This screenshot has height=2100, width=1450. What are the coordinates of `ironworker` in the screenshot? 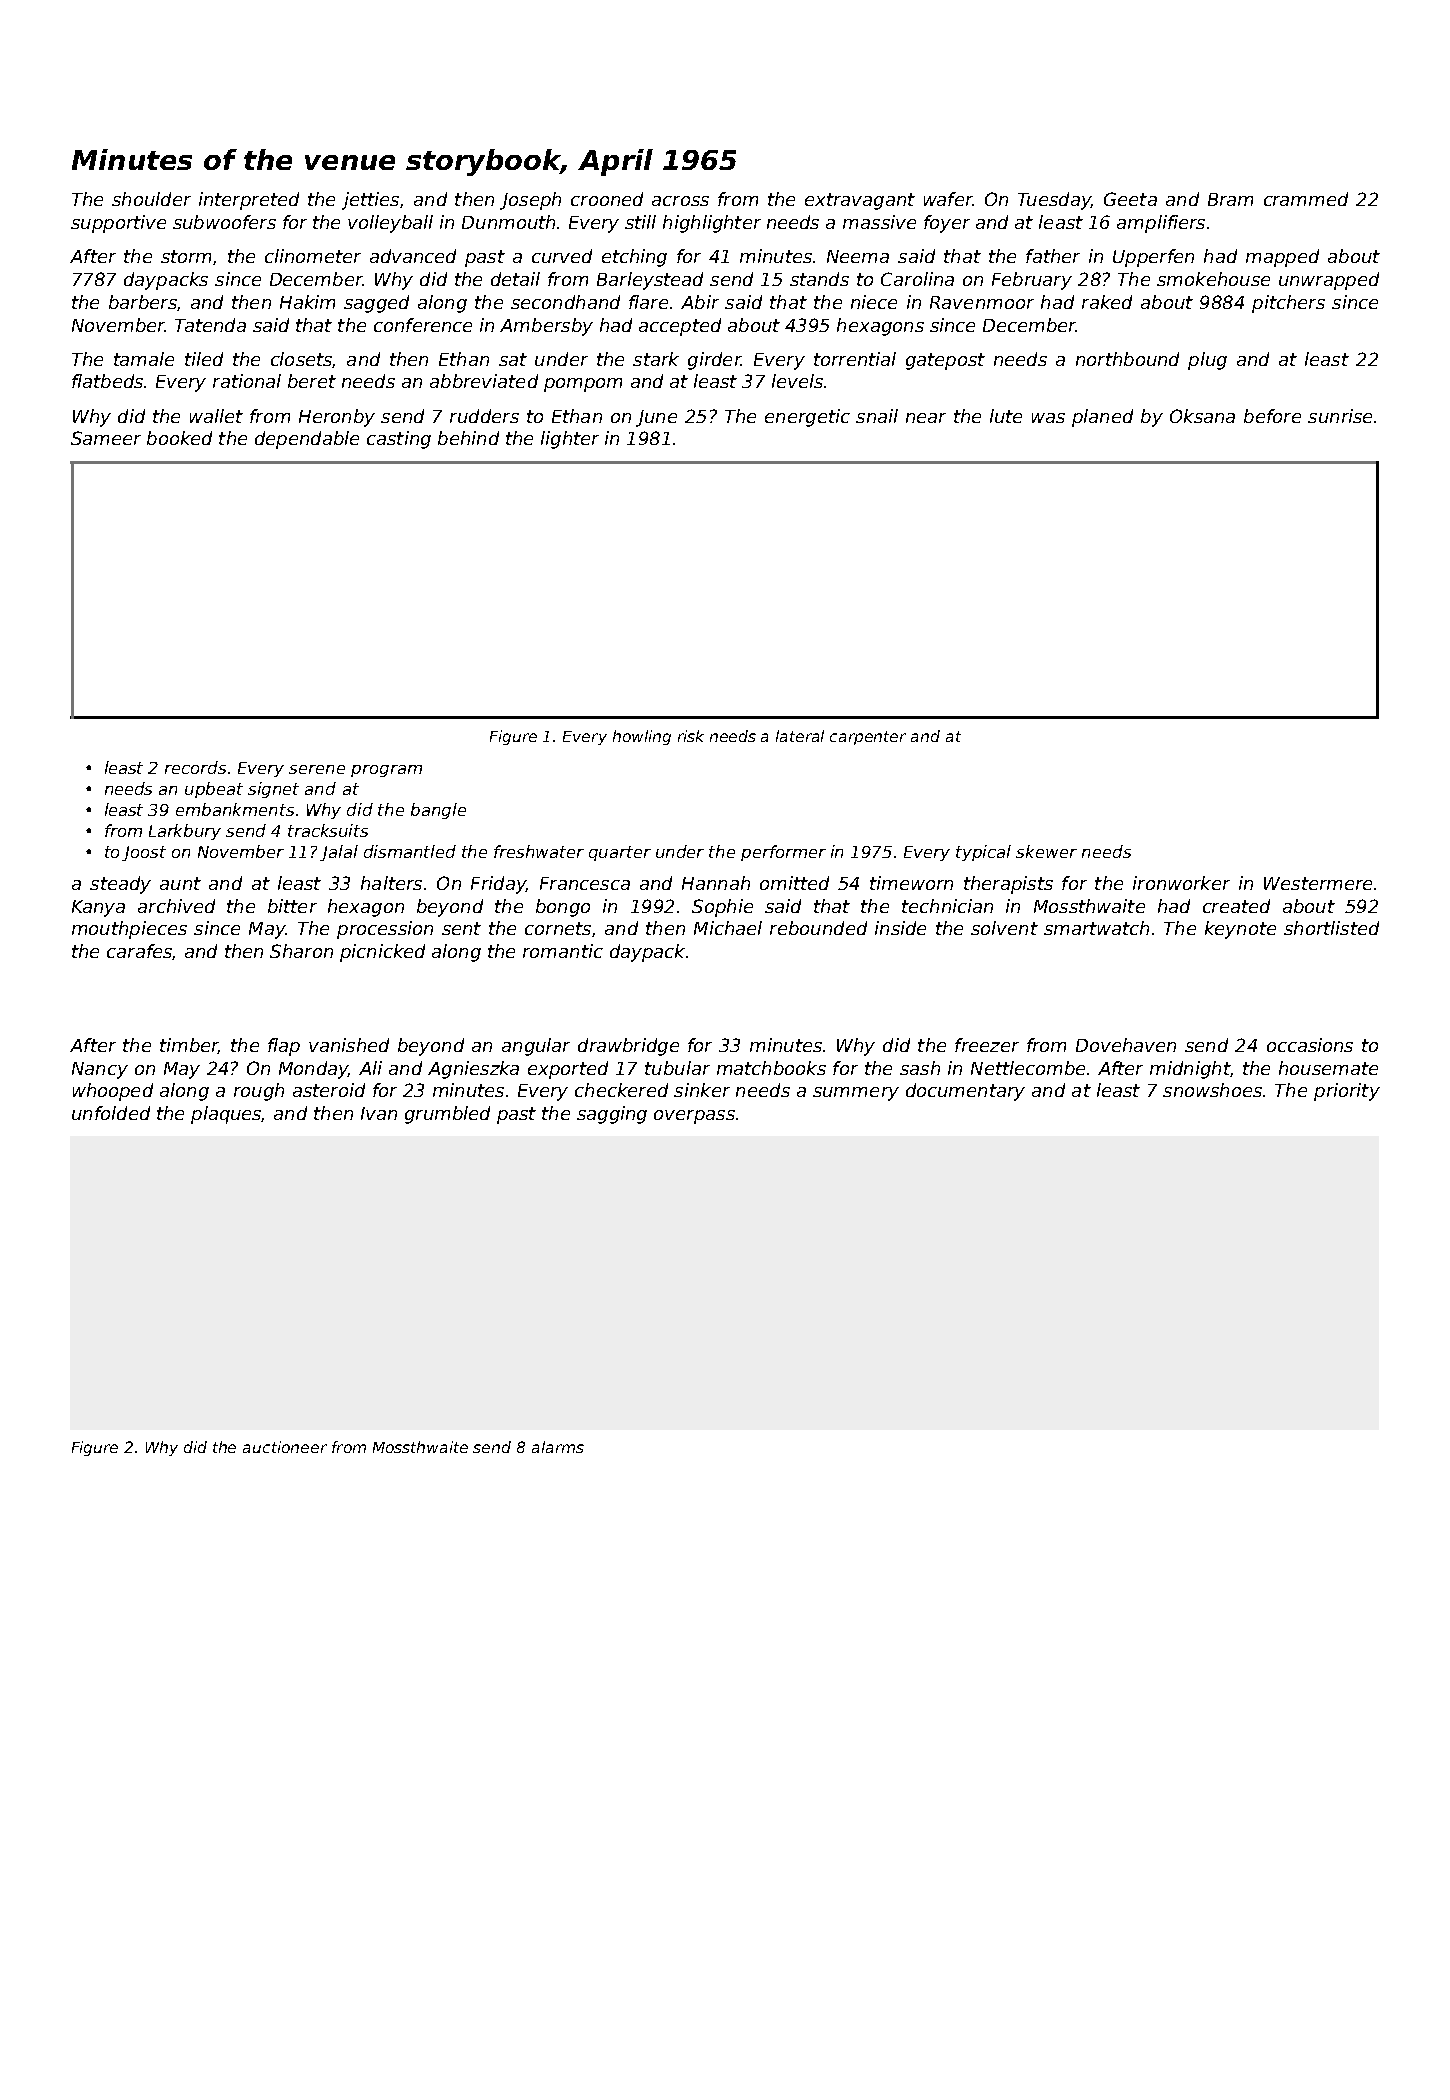 It's located at (1181, 883).
